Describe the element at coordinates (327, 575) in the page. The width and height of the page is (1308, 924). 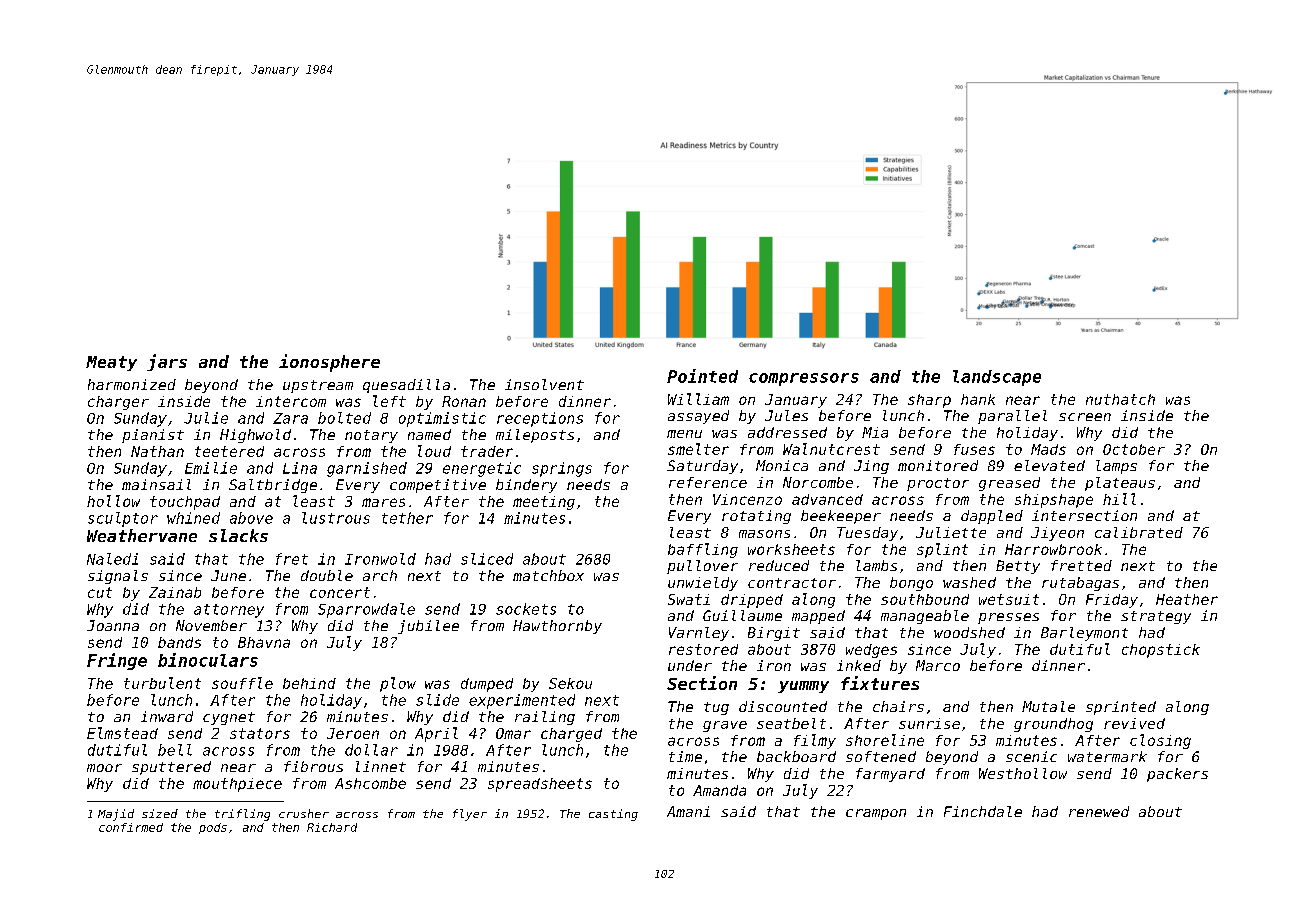
I see `double` at that location.
